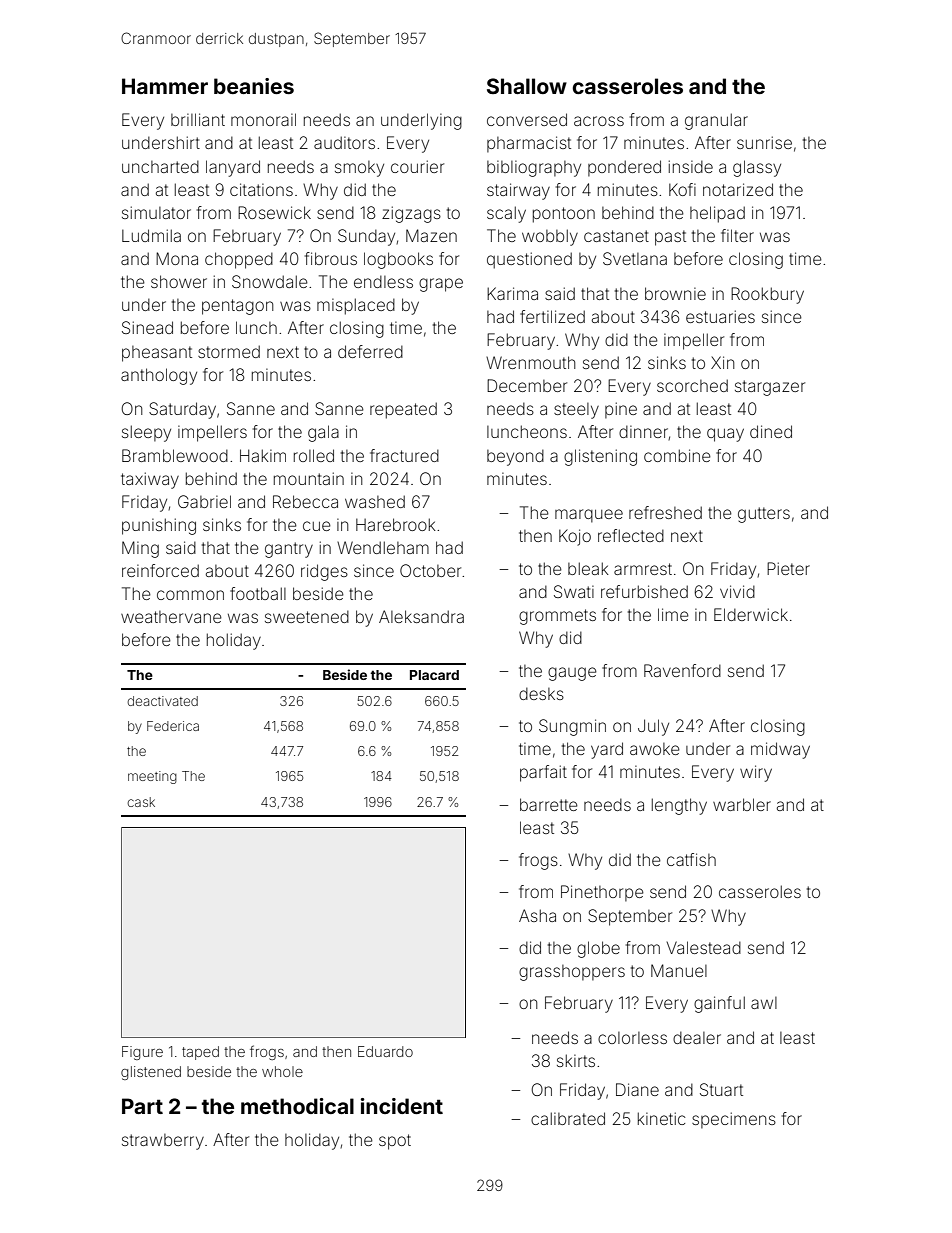 This screenshot has width=952, height=1233. I want to click on repeated, so click(403, 410).
